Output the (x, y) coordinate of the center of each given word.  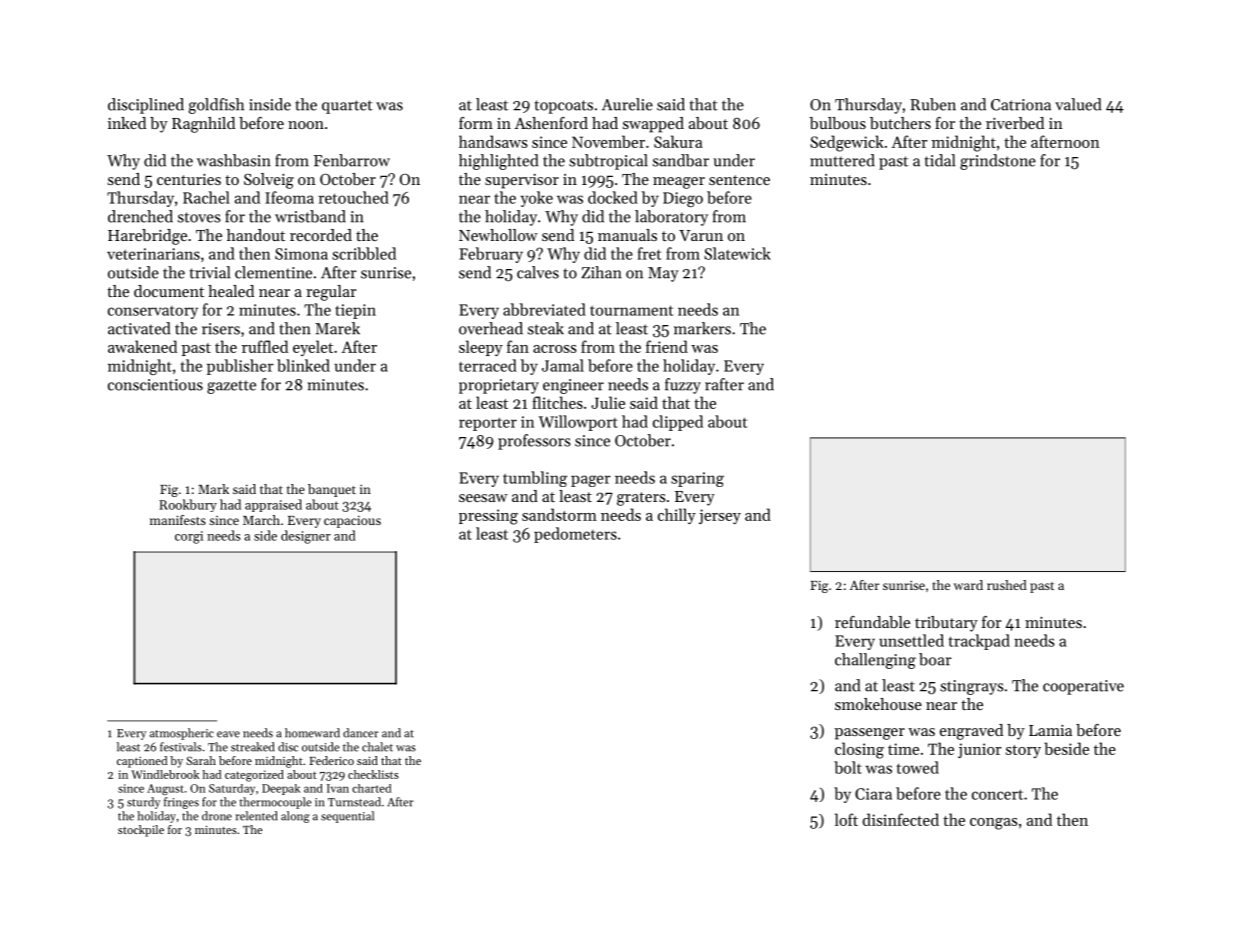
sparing (697, 479)
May (663, 274)
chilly (677, 516)
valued (1078, 104)
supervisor (522, 181)
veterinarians (153, 254)
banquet (332, 490)
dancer (361, 733)
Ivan (338, 788)
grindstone (998, 162)
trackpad (979, 642)
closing (859, 750)
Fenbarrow (352, 160)
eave (228, 734)
